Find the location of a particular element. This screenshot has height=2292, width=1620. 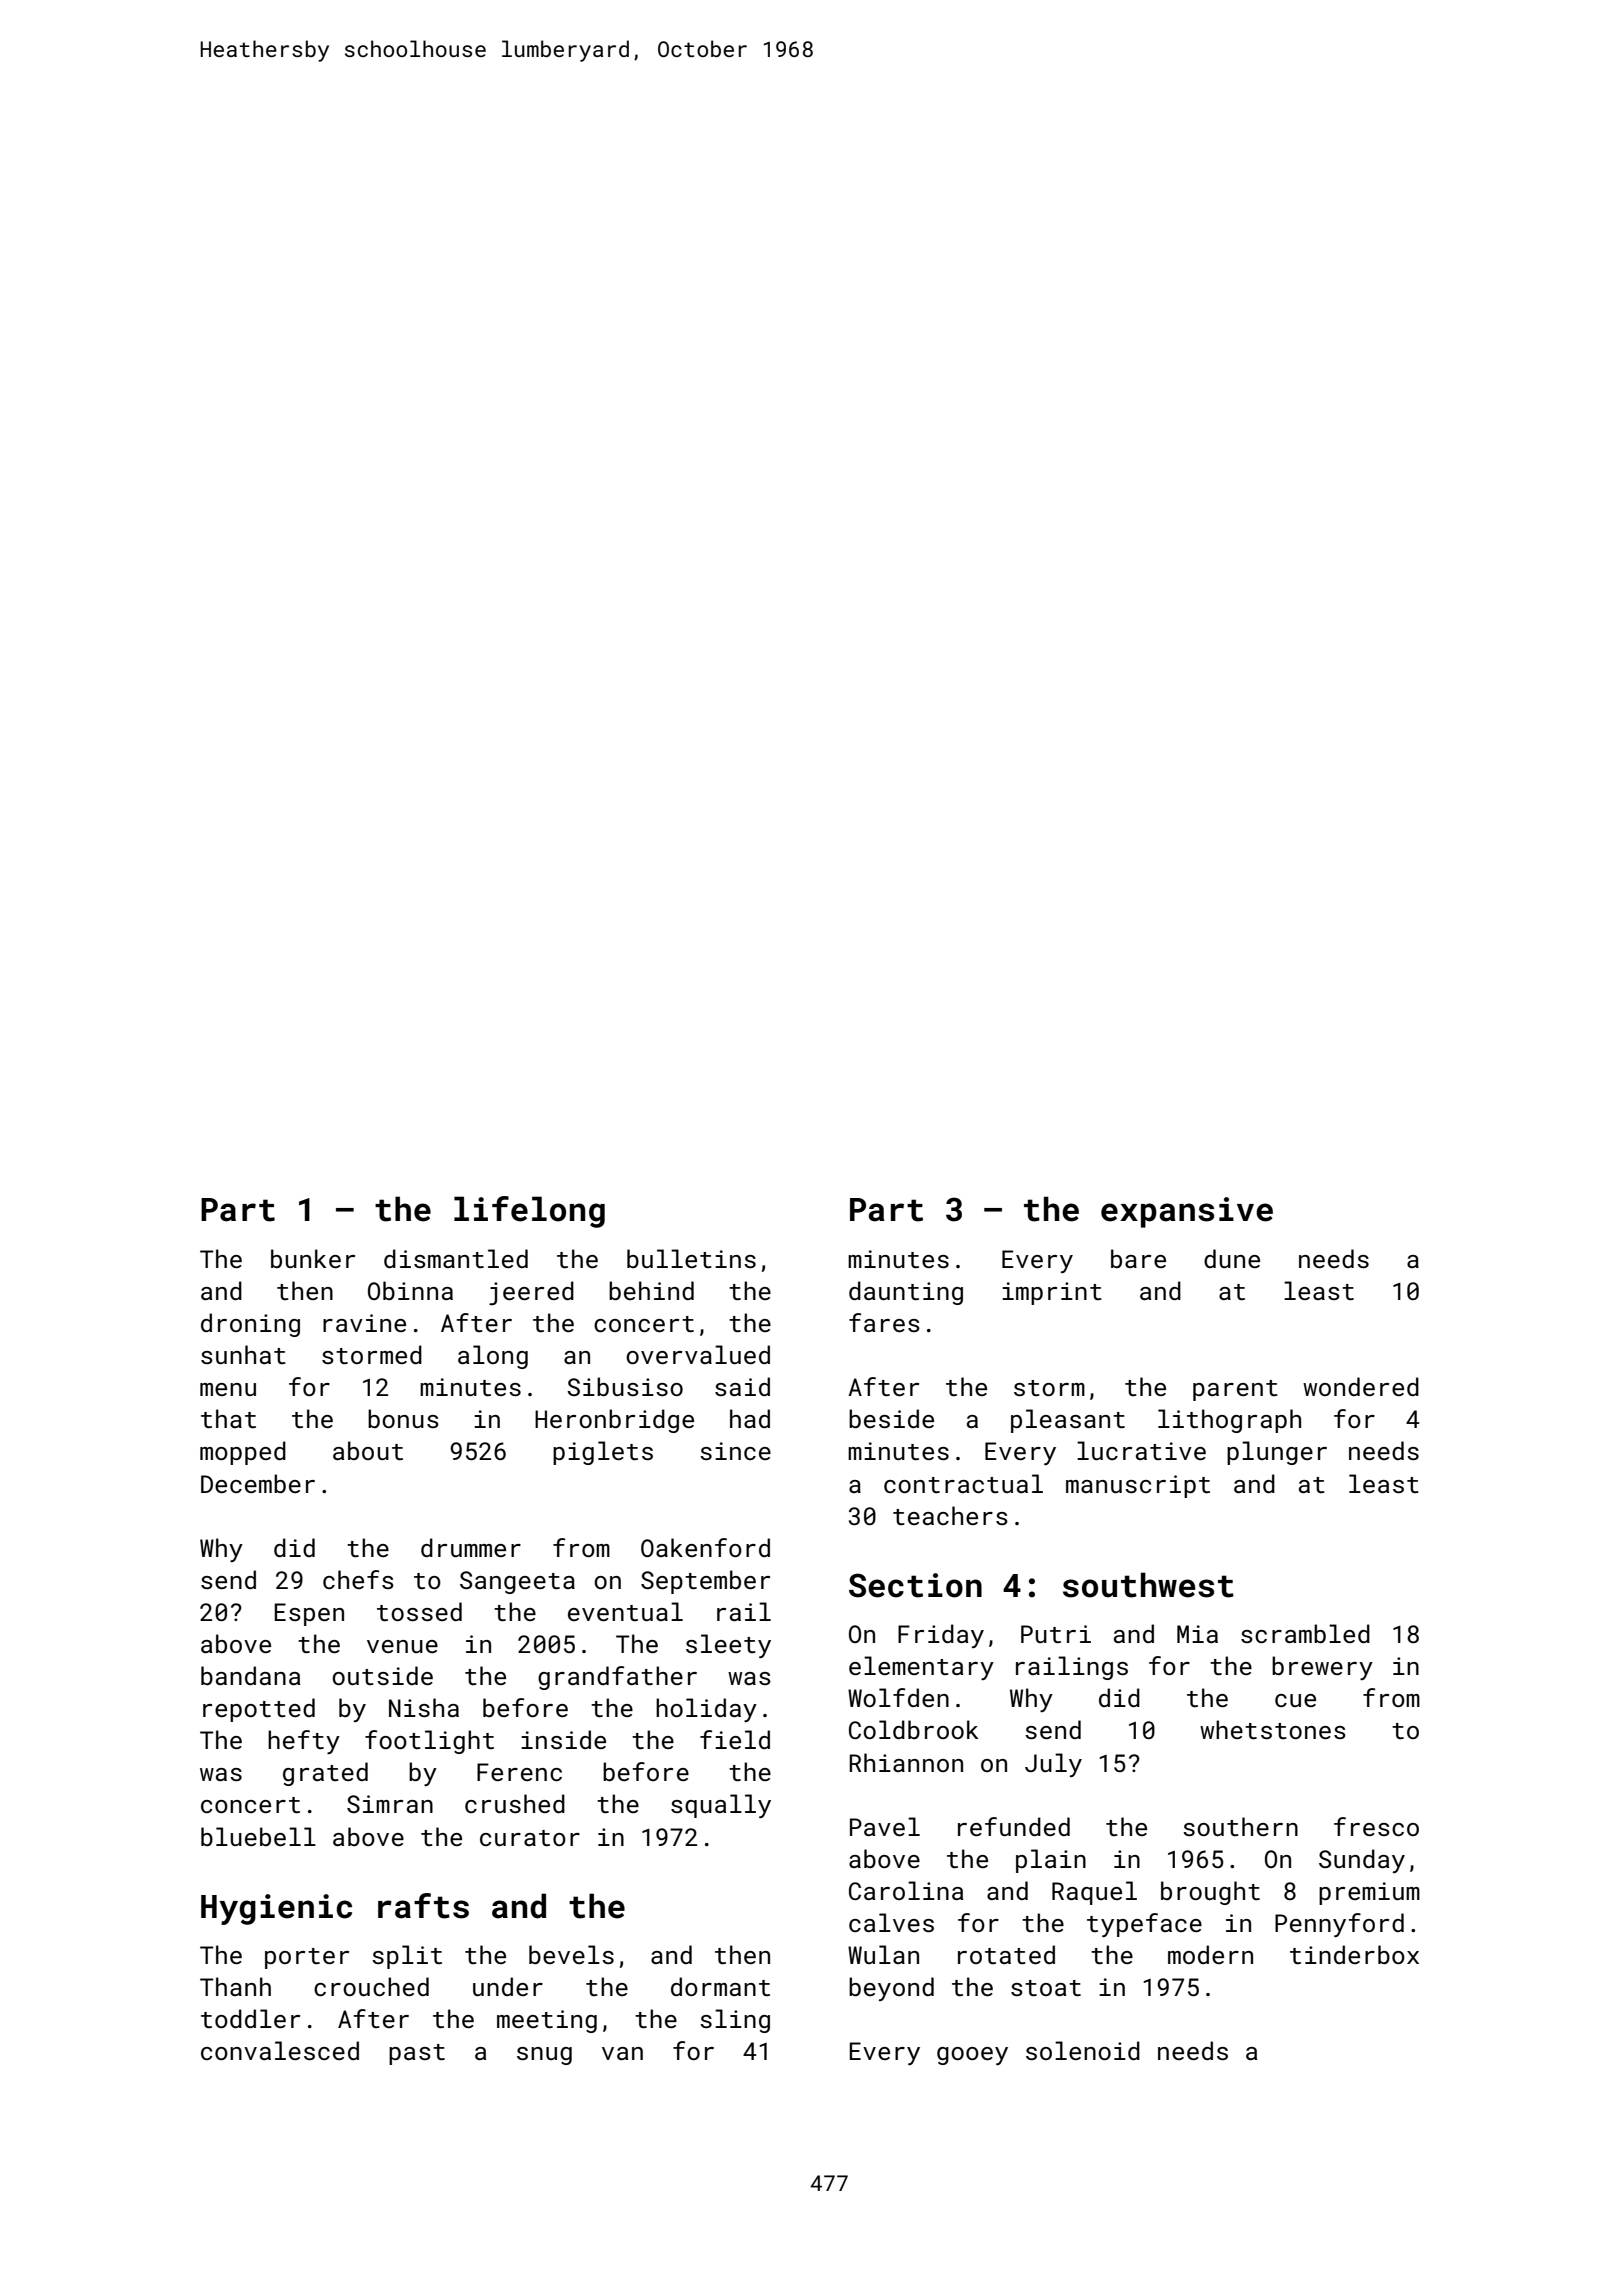

plunger is located at coordinates (1277, 1453).
